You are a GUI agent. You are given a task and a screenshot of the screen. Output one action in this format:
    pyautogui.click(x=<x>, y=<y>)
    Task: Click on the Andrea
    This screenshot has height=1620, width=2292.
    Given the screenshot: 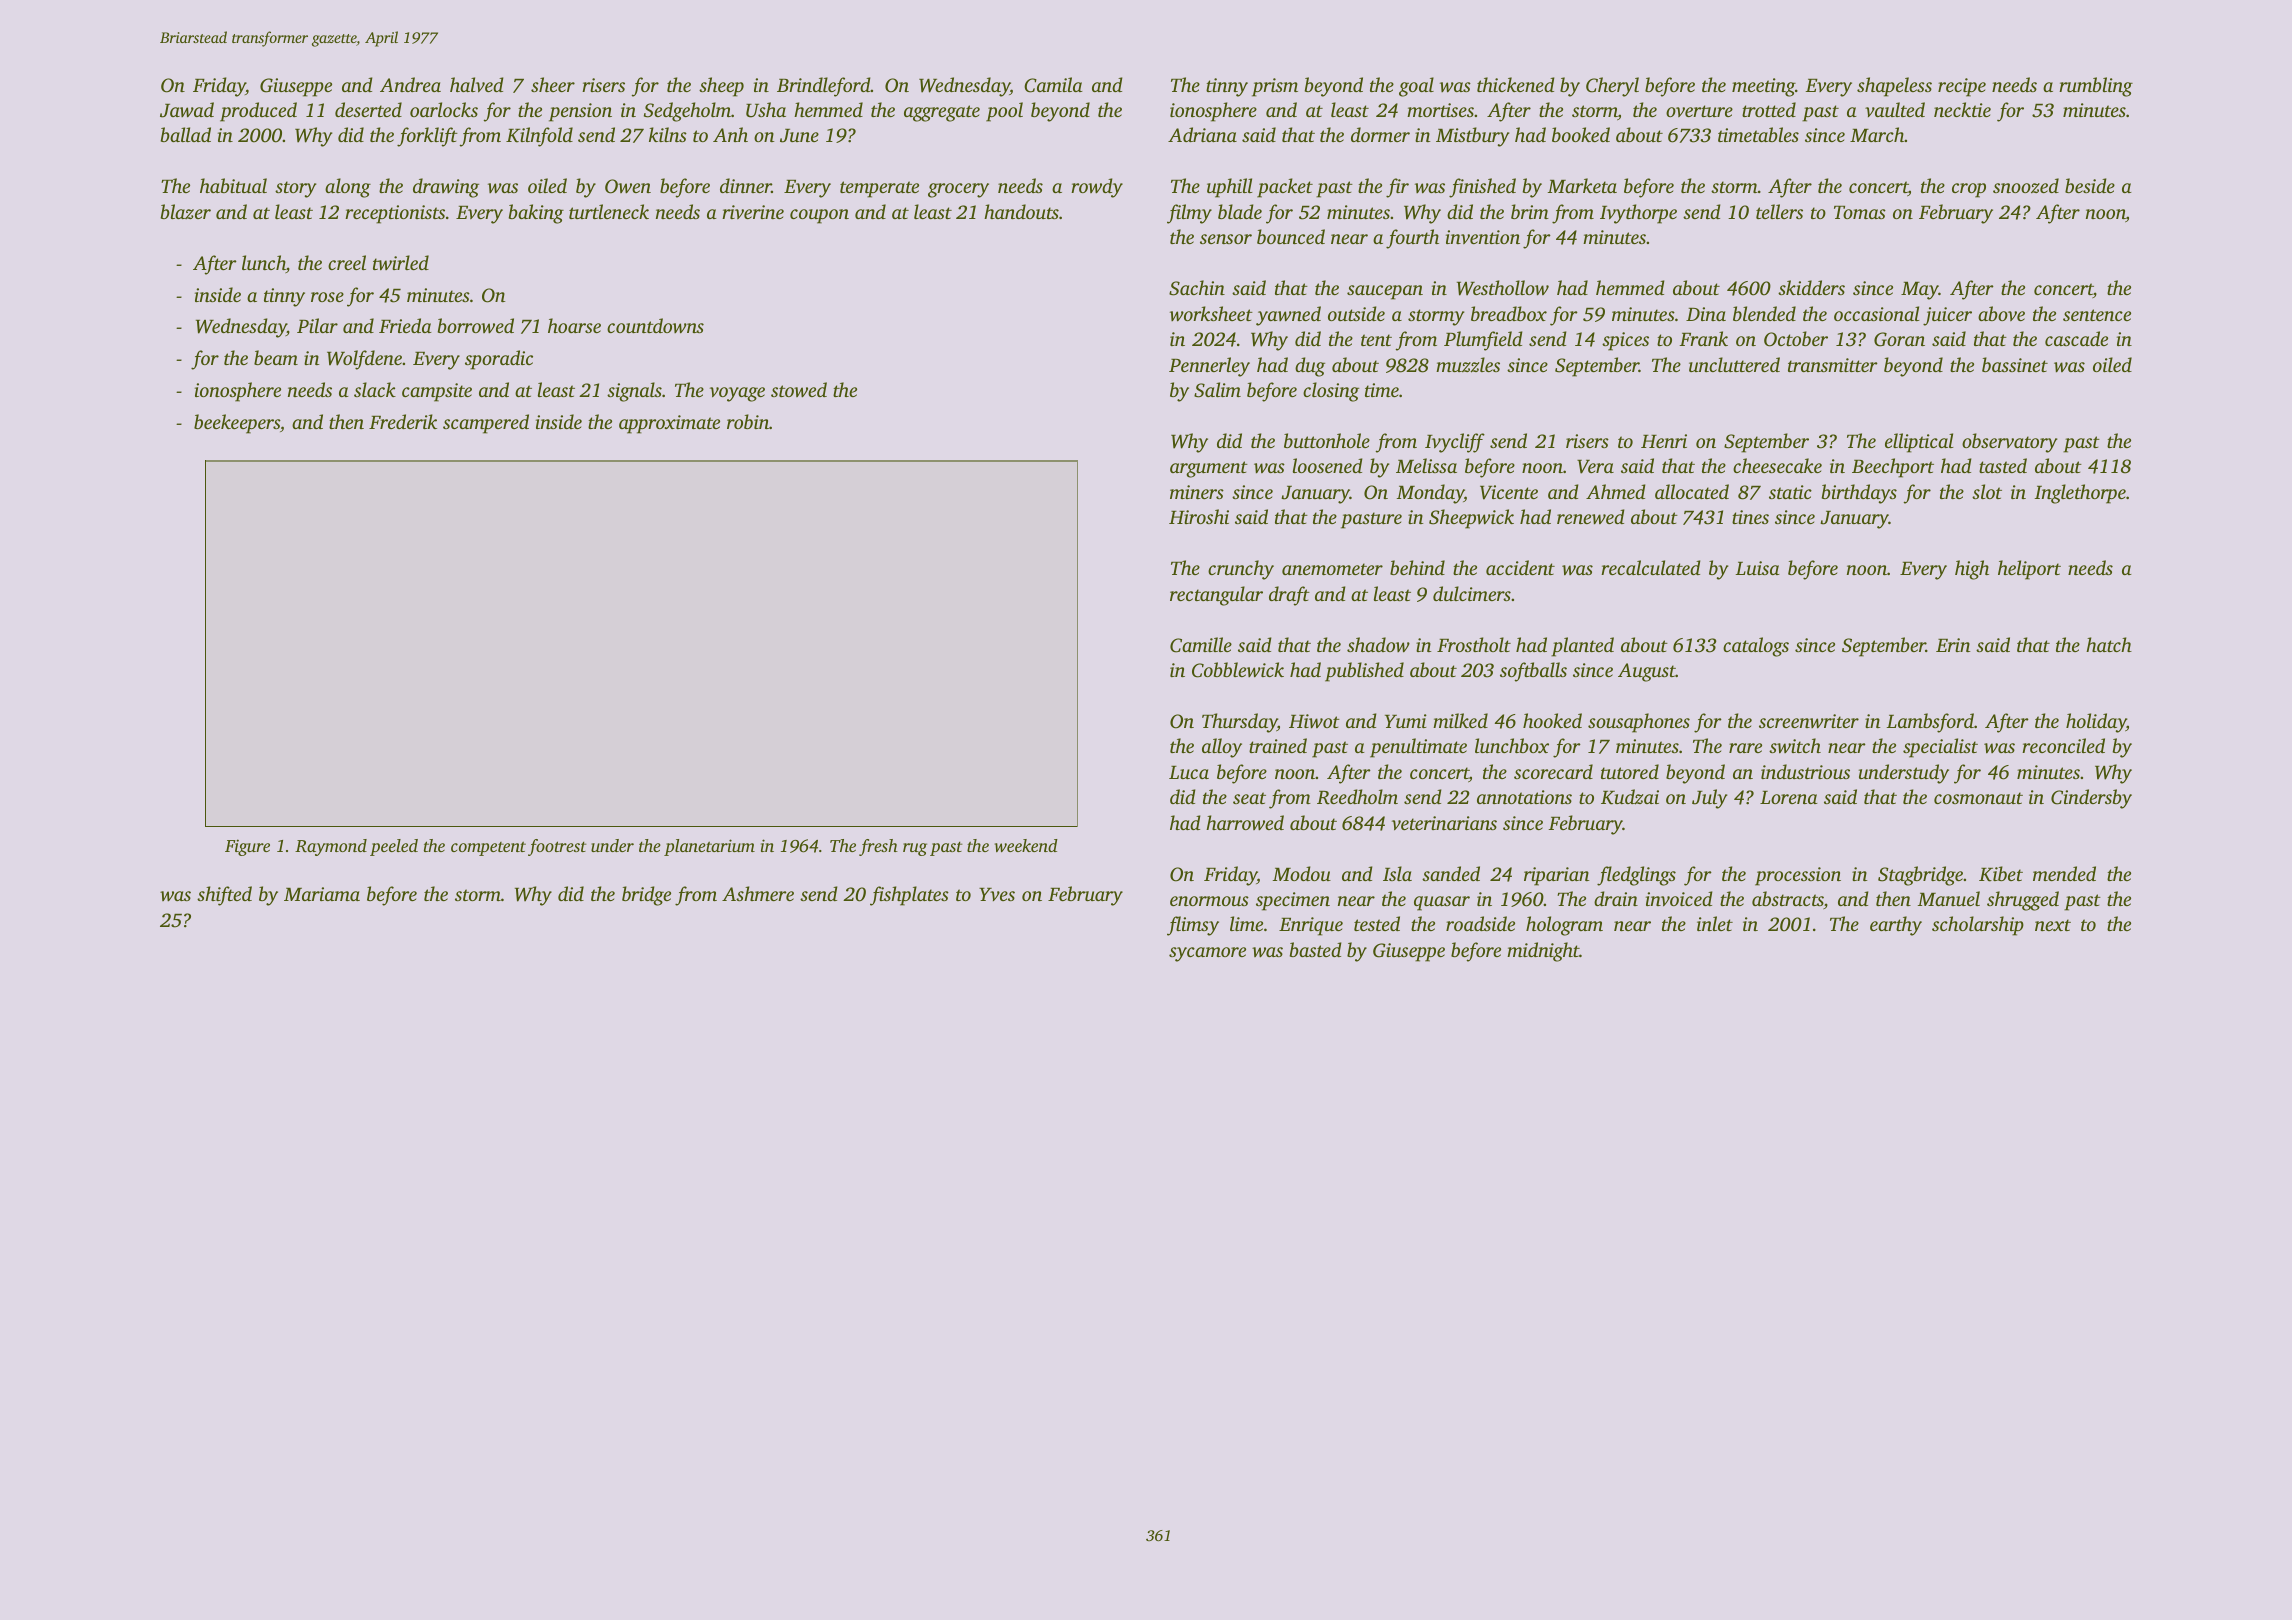 What is the action you would take?
    pyautogui.click(x=410, y=84)
